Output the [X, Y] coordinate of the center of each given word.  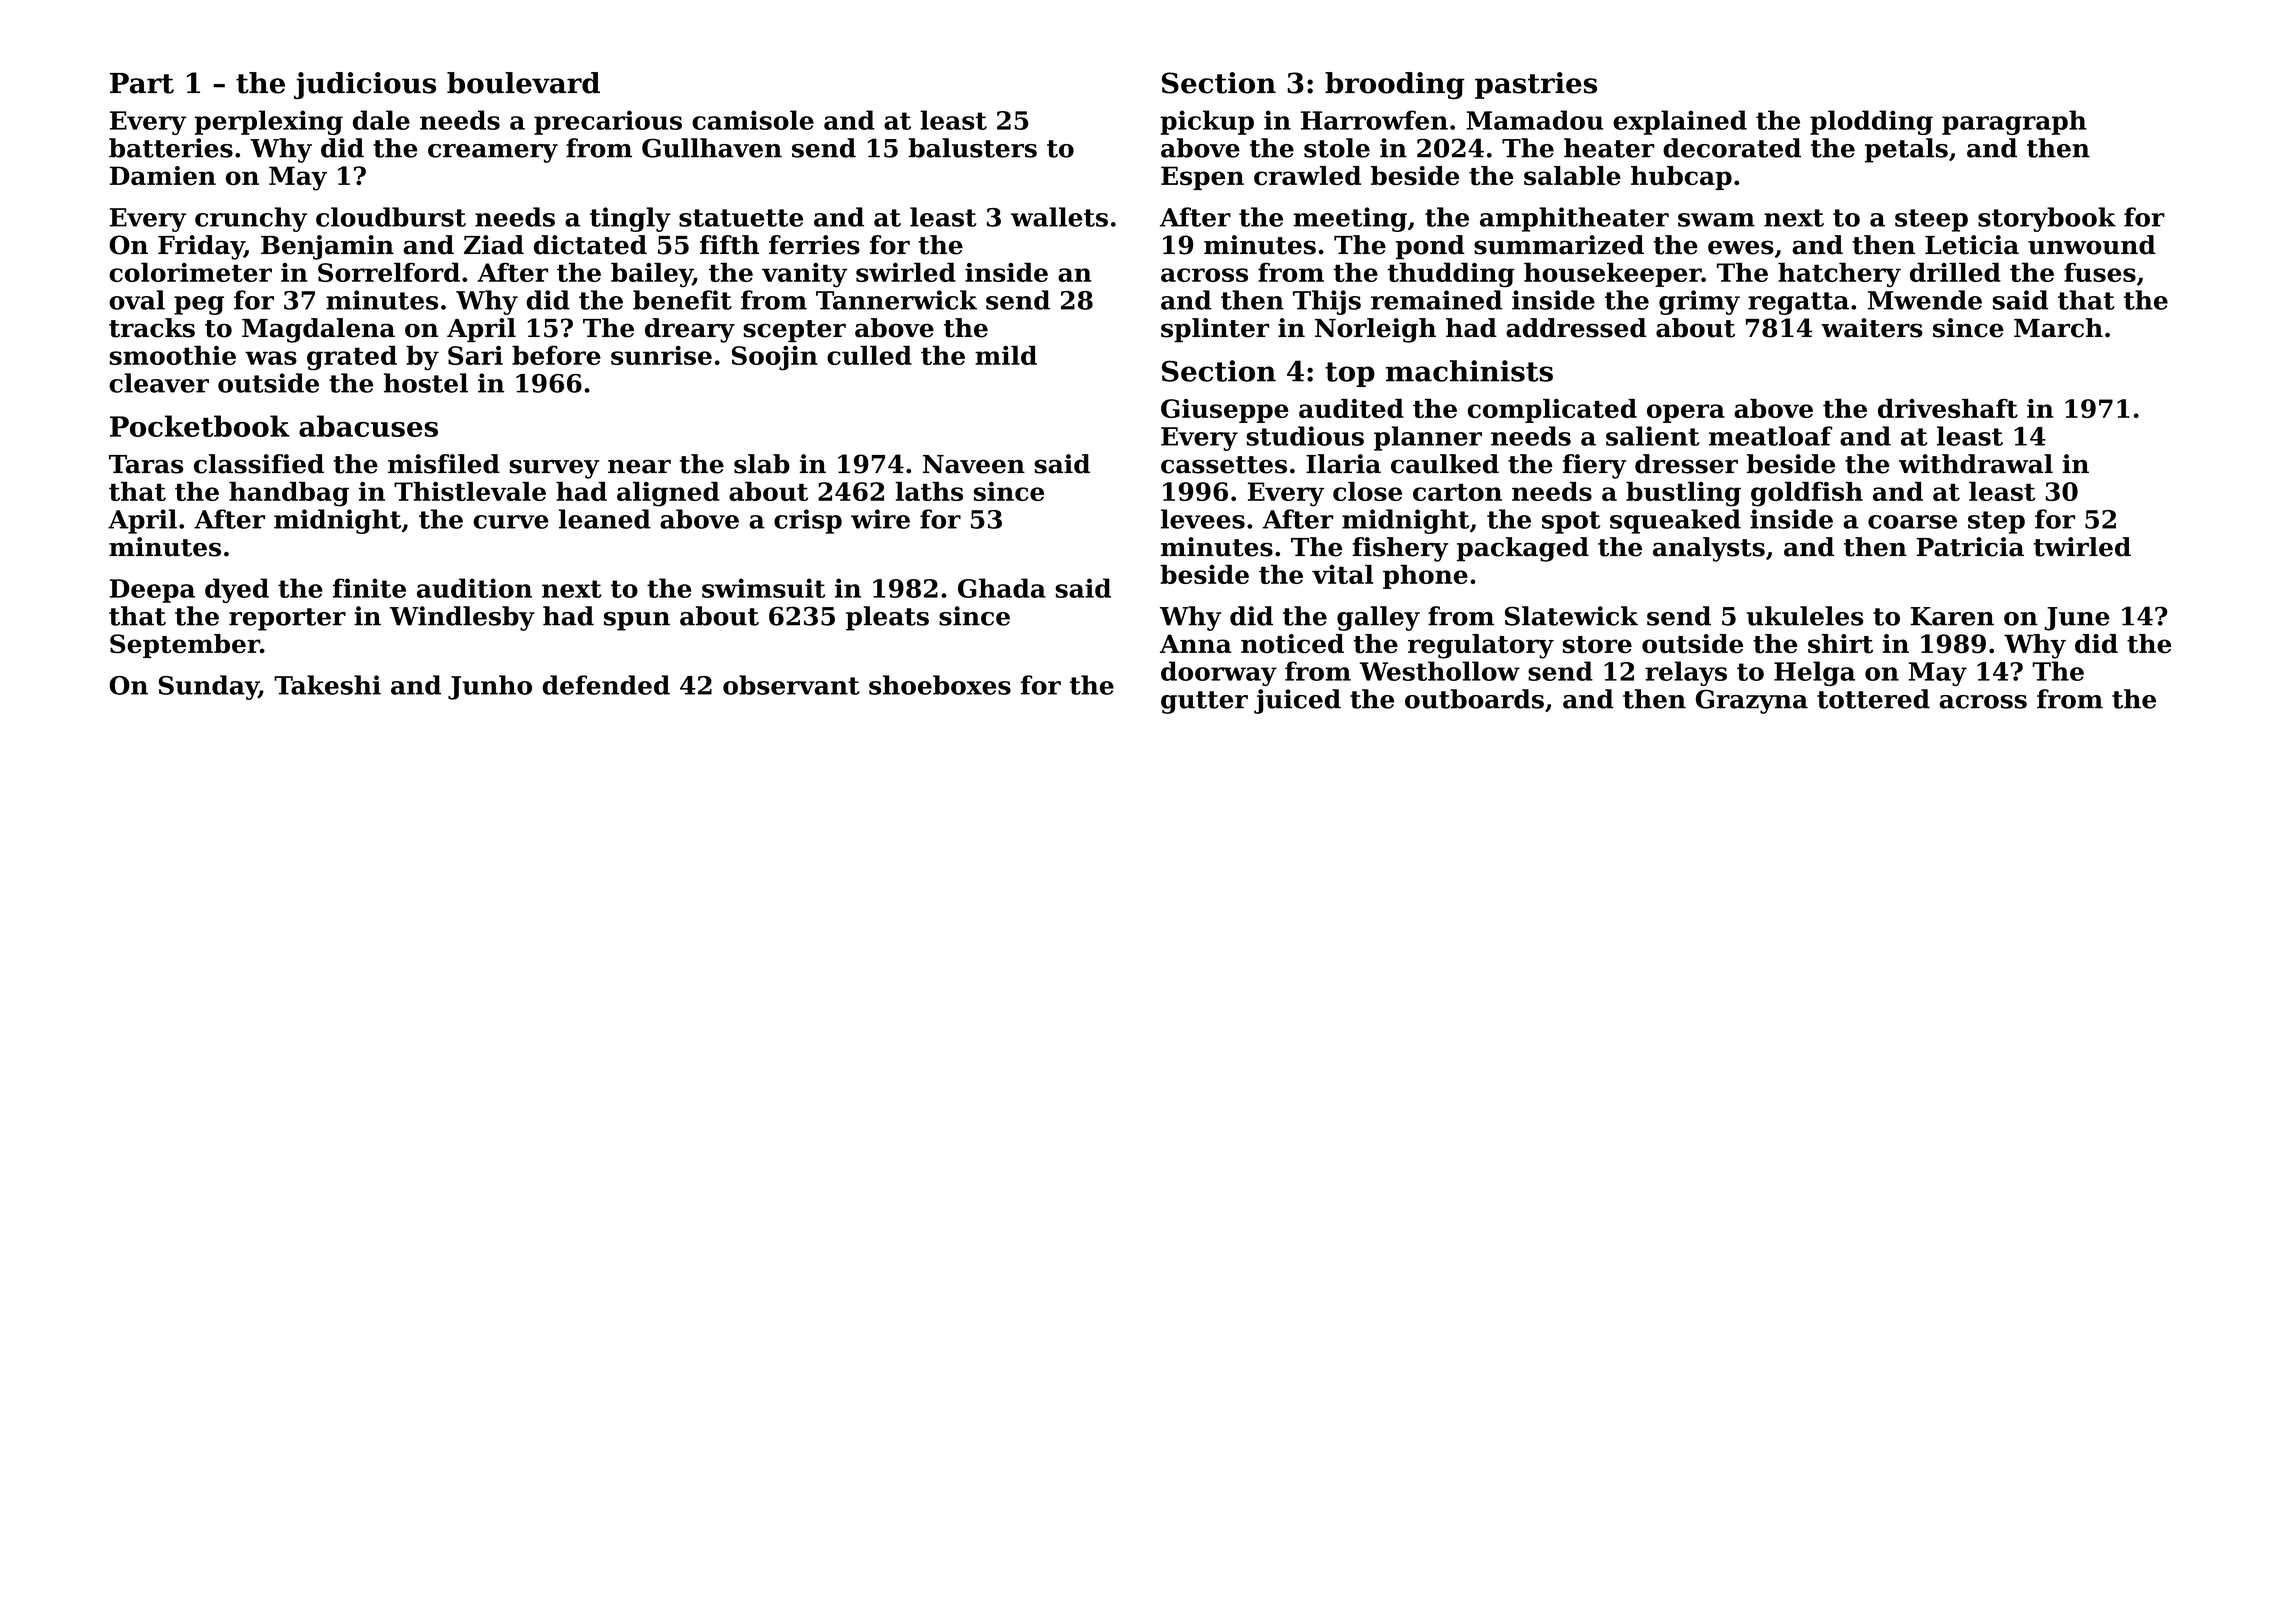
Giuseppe [1225, 411]
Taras [146, 464]
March [2058, 328]
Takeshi [327, 685]
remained [1436, 300]
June [2077, 619]
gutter [1204, 702]
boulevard [523, 83]
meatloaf [1770, 436]
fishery [1401, 549]
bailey [652, 274]
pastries [1536, 85]
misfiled [444, 464]
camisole [753, 120]
